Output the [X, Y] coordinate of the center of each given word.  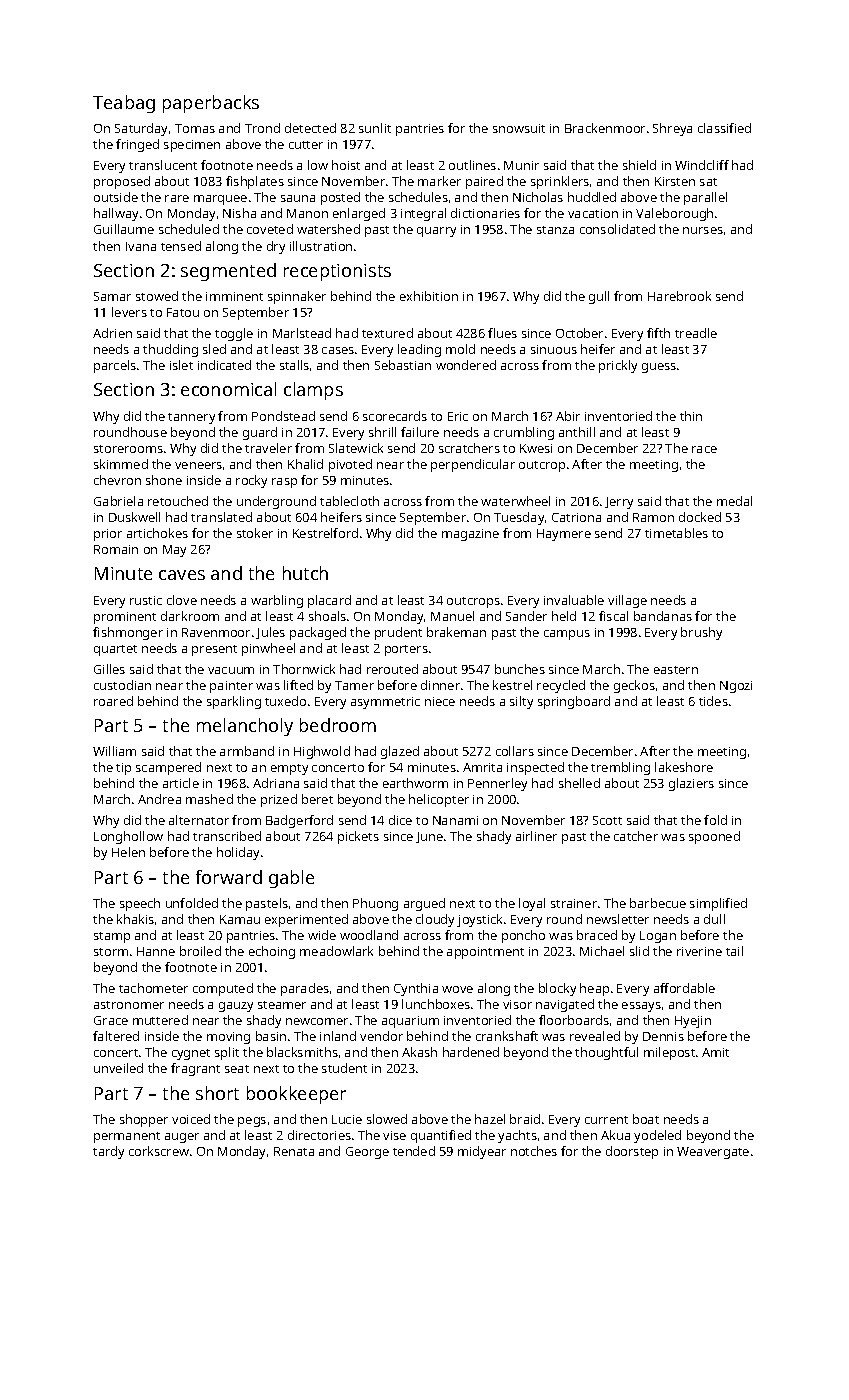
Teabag [124, 104]
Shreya [672, 129]
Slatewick [356, 448]
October [579, 333]
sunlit [375, 128]
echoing [272, 952]
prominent [125, 618]
